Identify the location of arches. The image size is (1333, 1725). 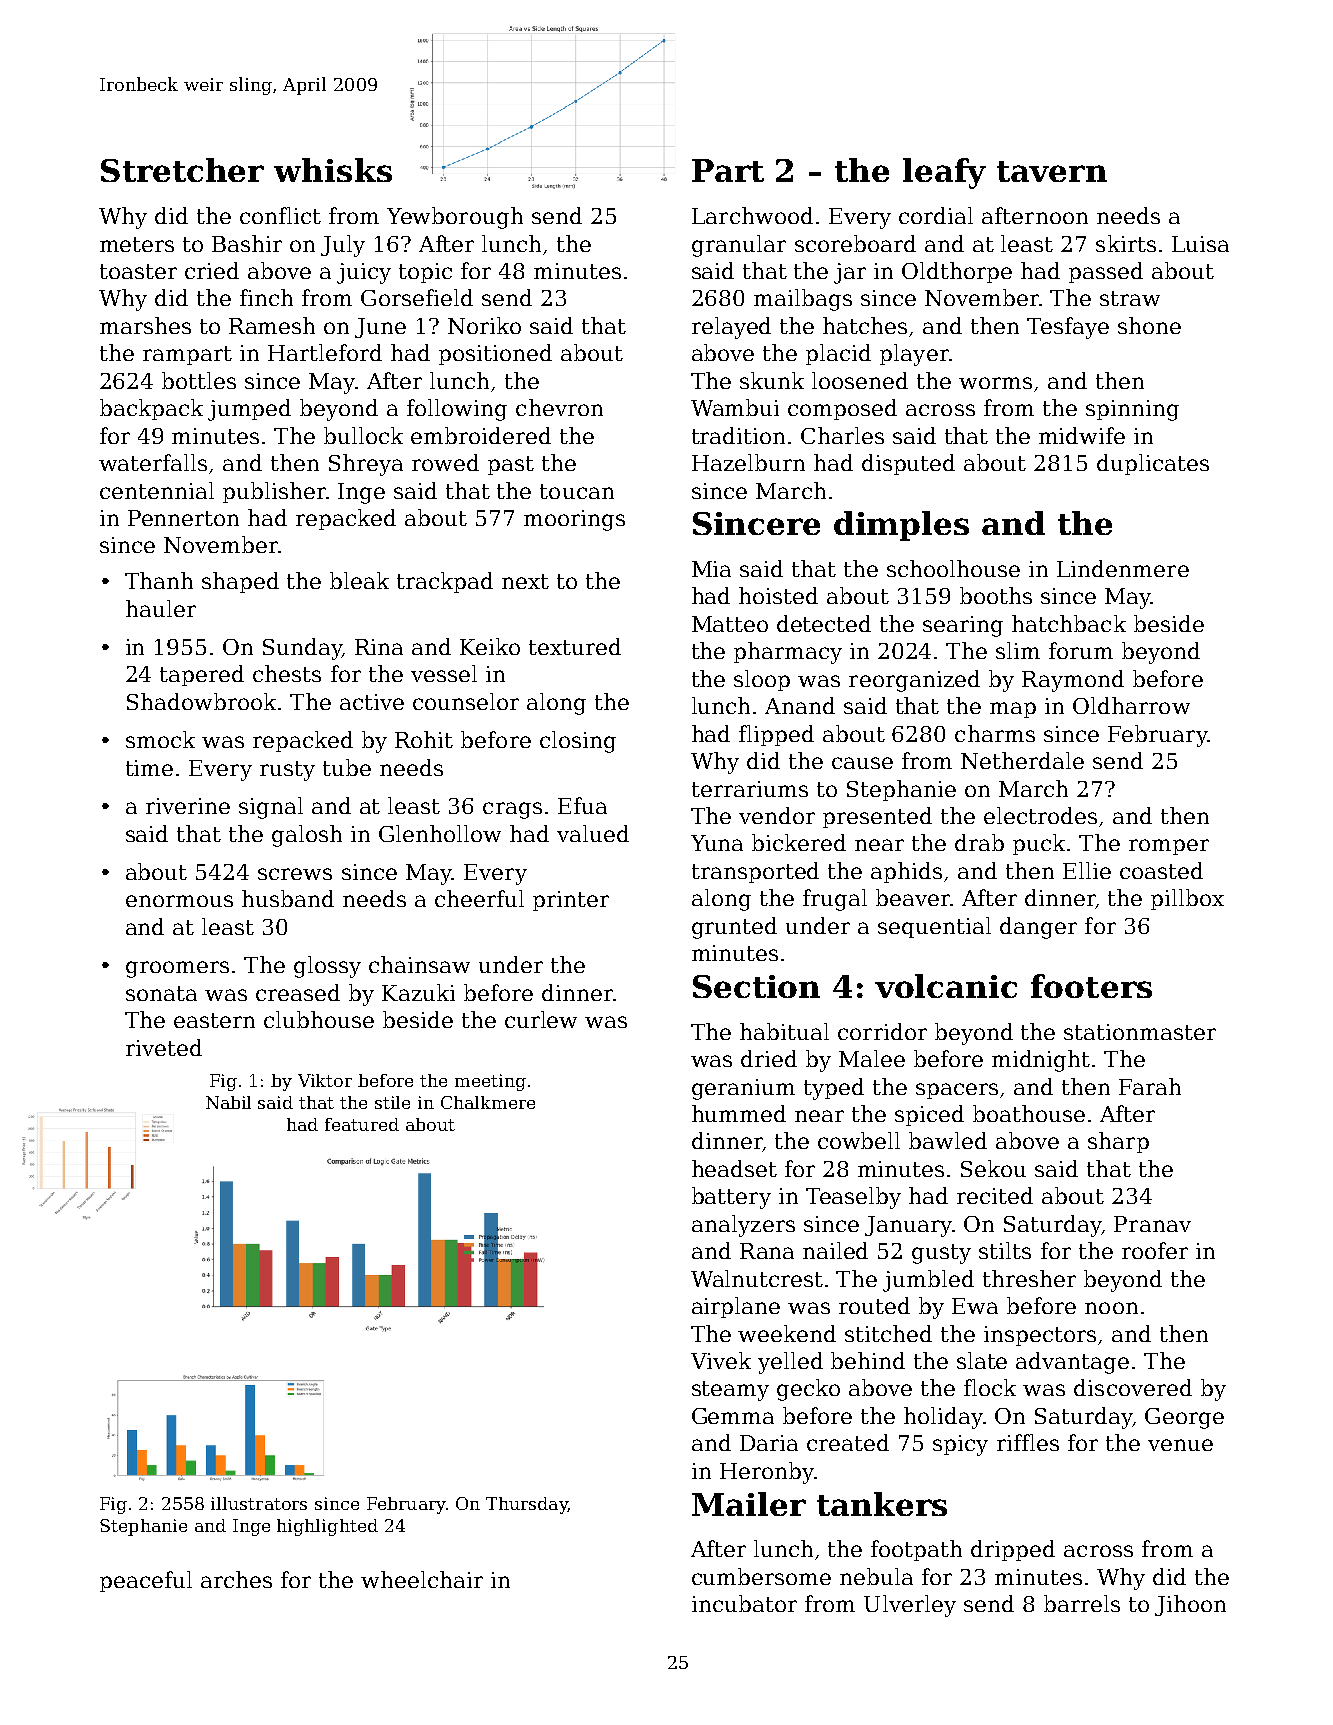
(236, 1579).
